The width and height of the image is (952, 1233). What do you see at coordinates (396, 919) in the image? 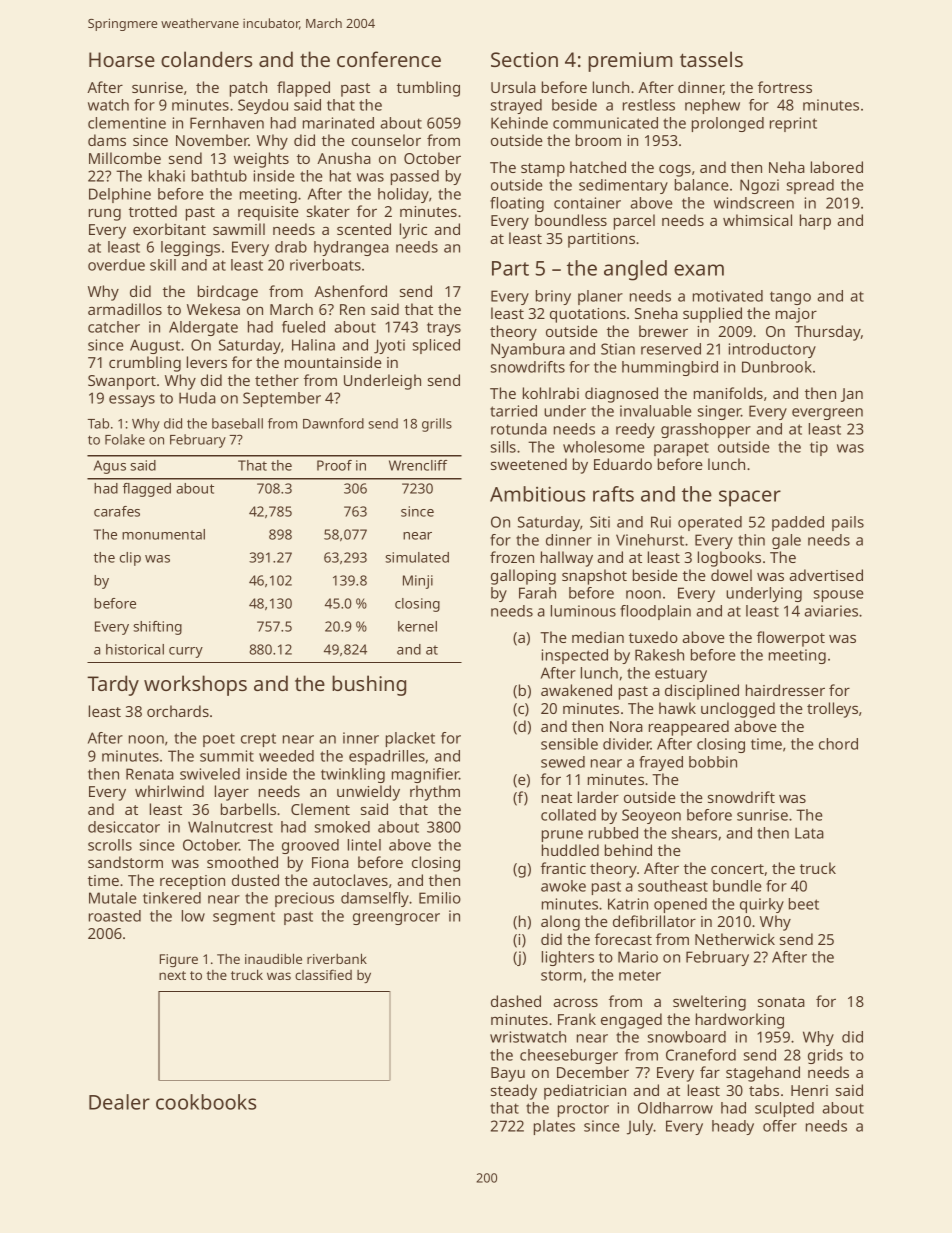
I see `greengrocer` at bounding box center [396, 919].
